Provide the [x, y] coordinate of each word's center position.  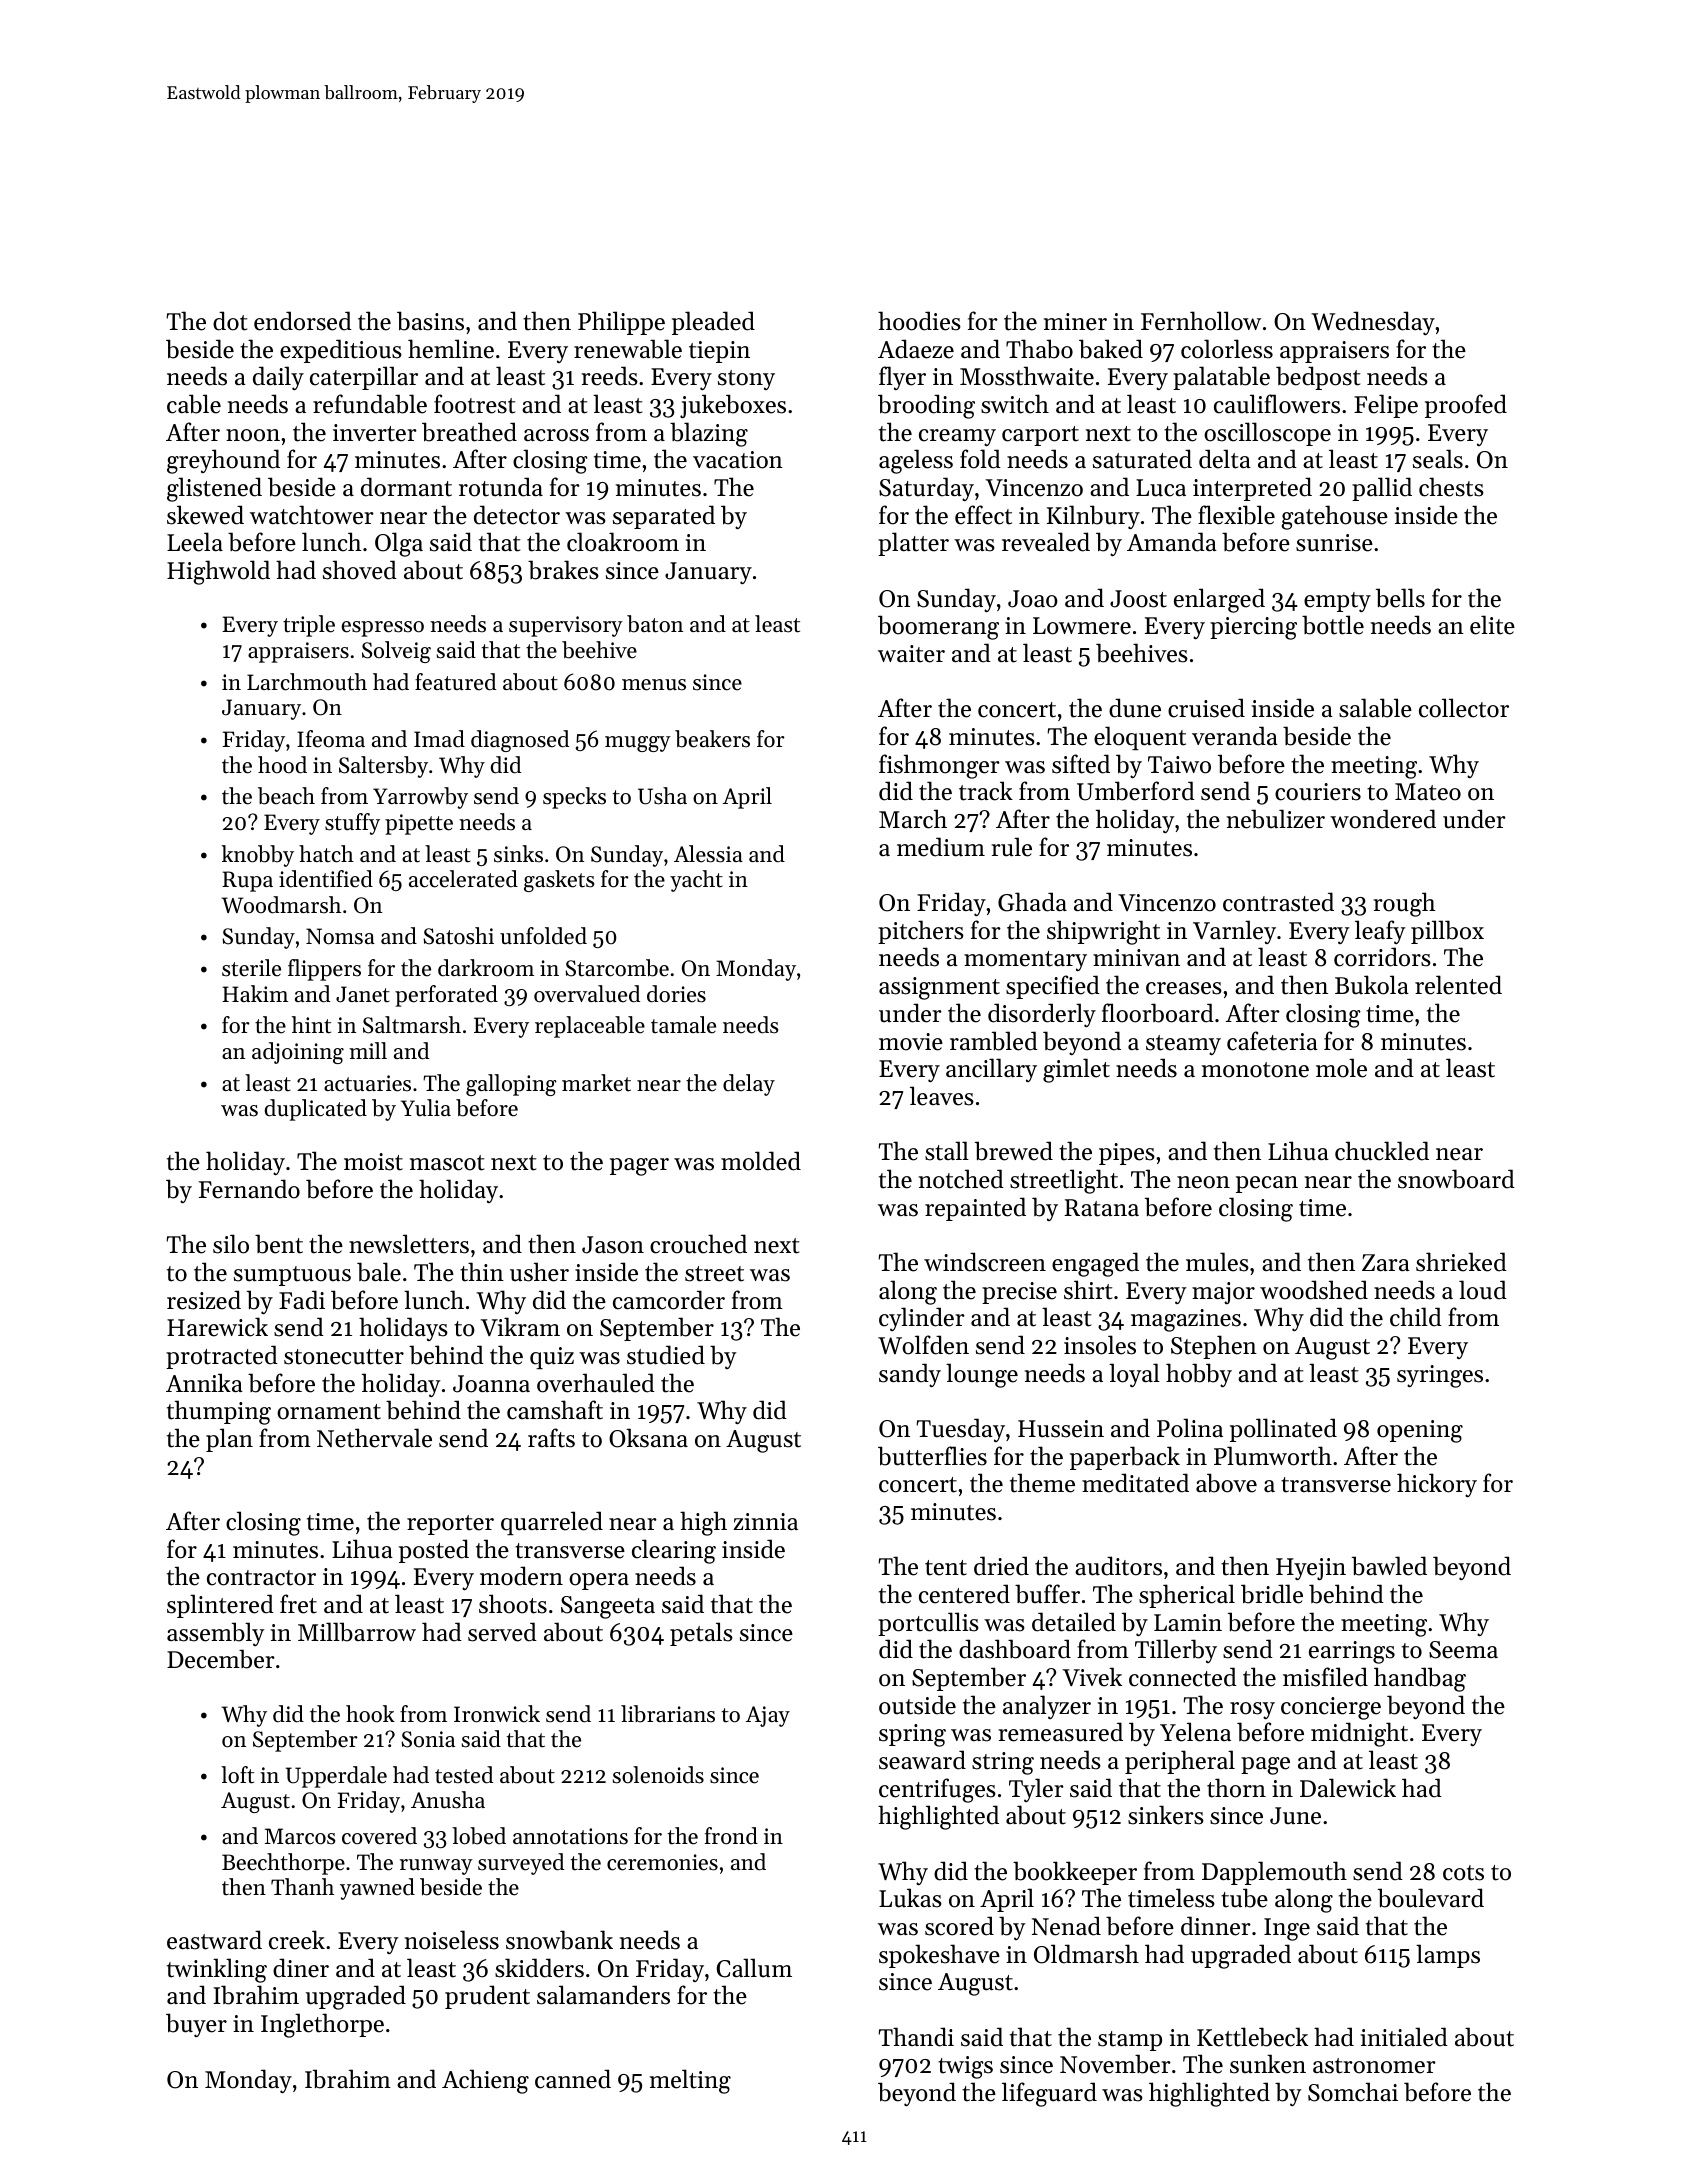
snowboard [1456, 1179]
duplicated [316, 1110]
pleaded [713, 323]
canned [573, 2079]
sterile [251, 968]
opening [1420, 1431]
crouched [698, 1244]
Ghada [1032, 902]
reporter [450, 1525]
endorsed [303, 321]
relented [1458, 985]
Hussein [1061, 1429]
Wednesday [1373, 323]
